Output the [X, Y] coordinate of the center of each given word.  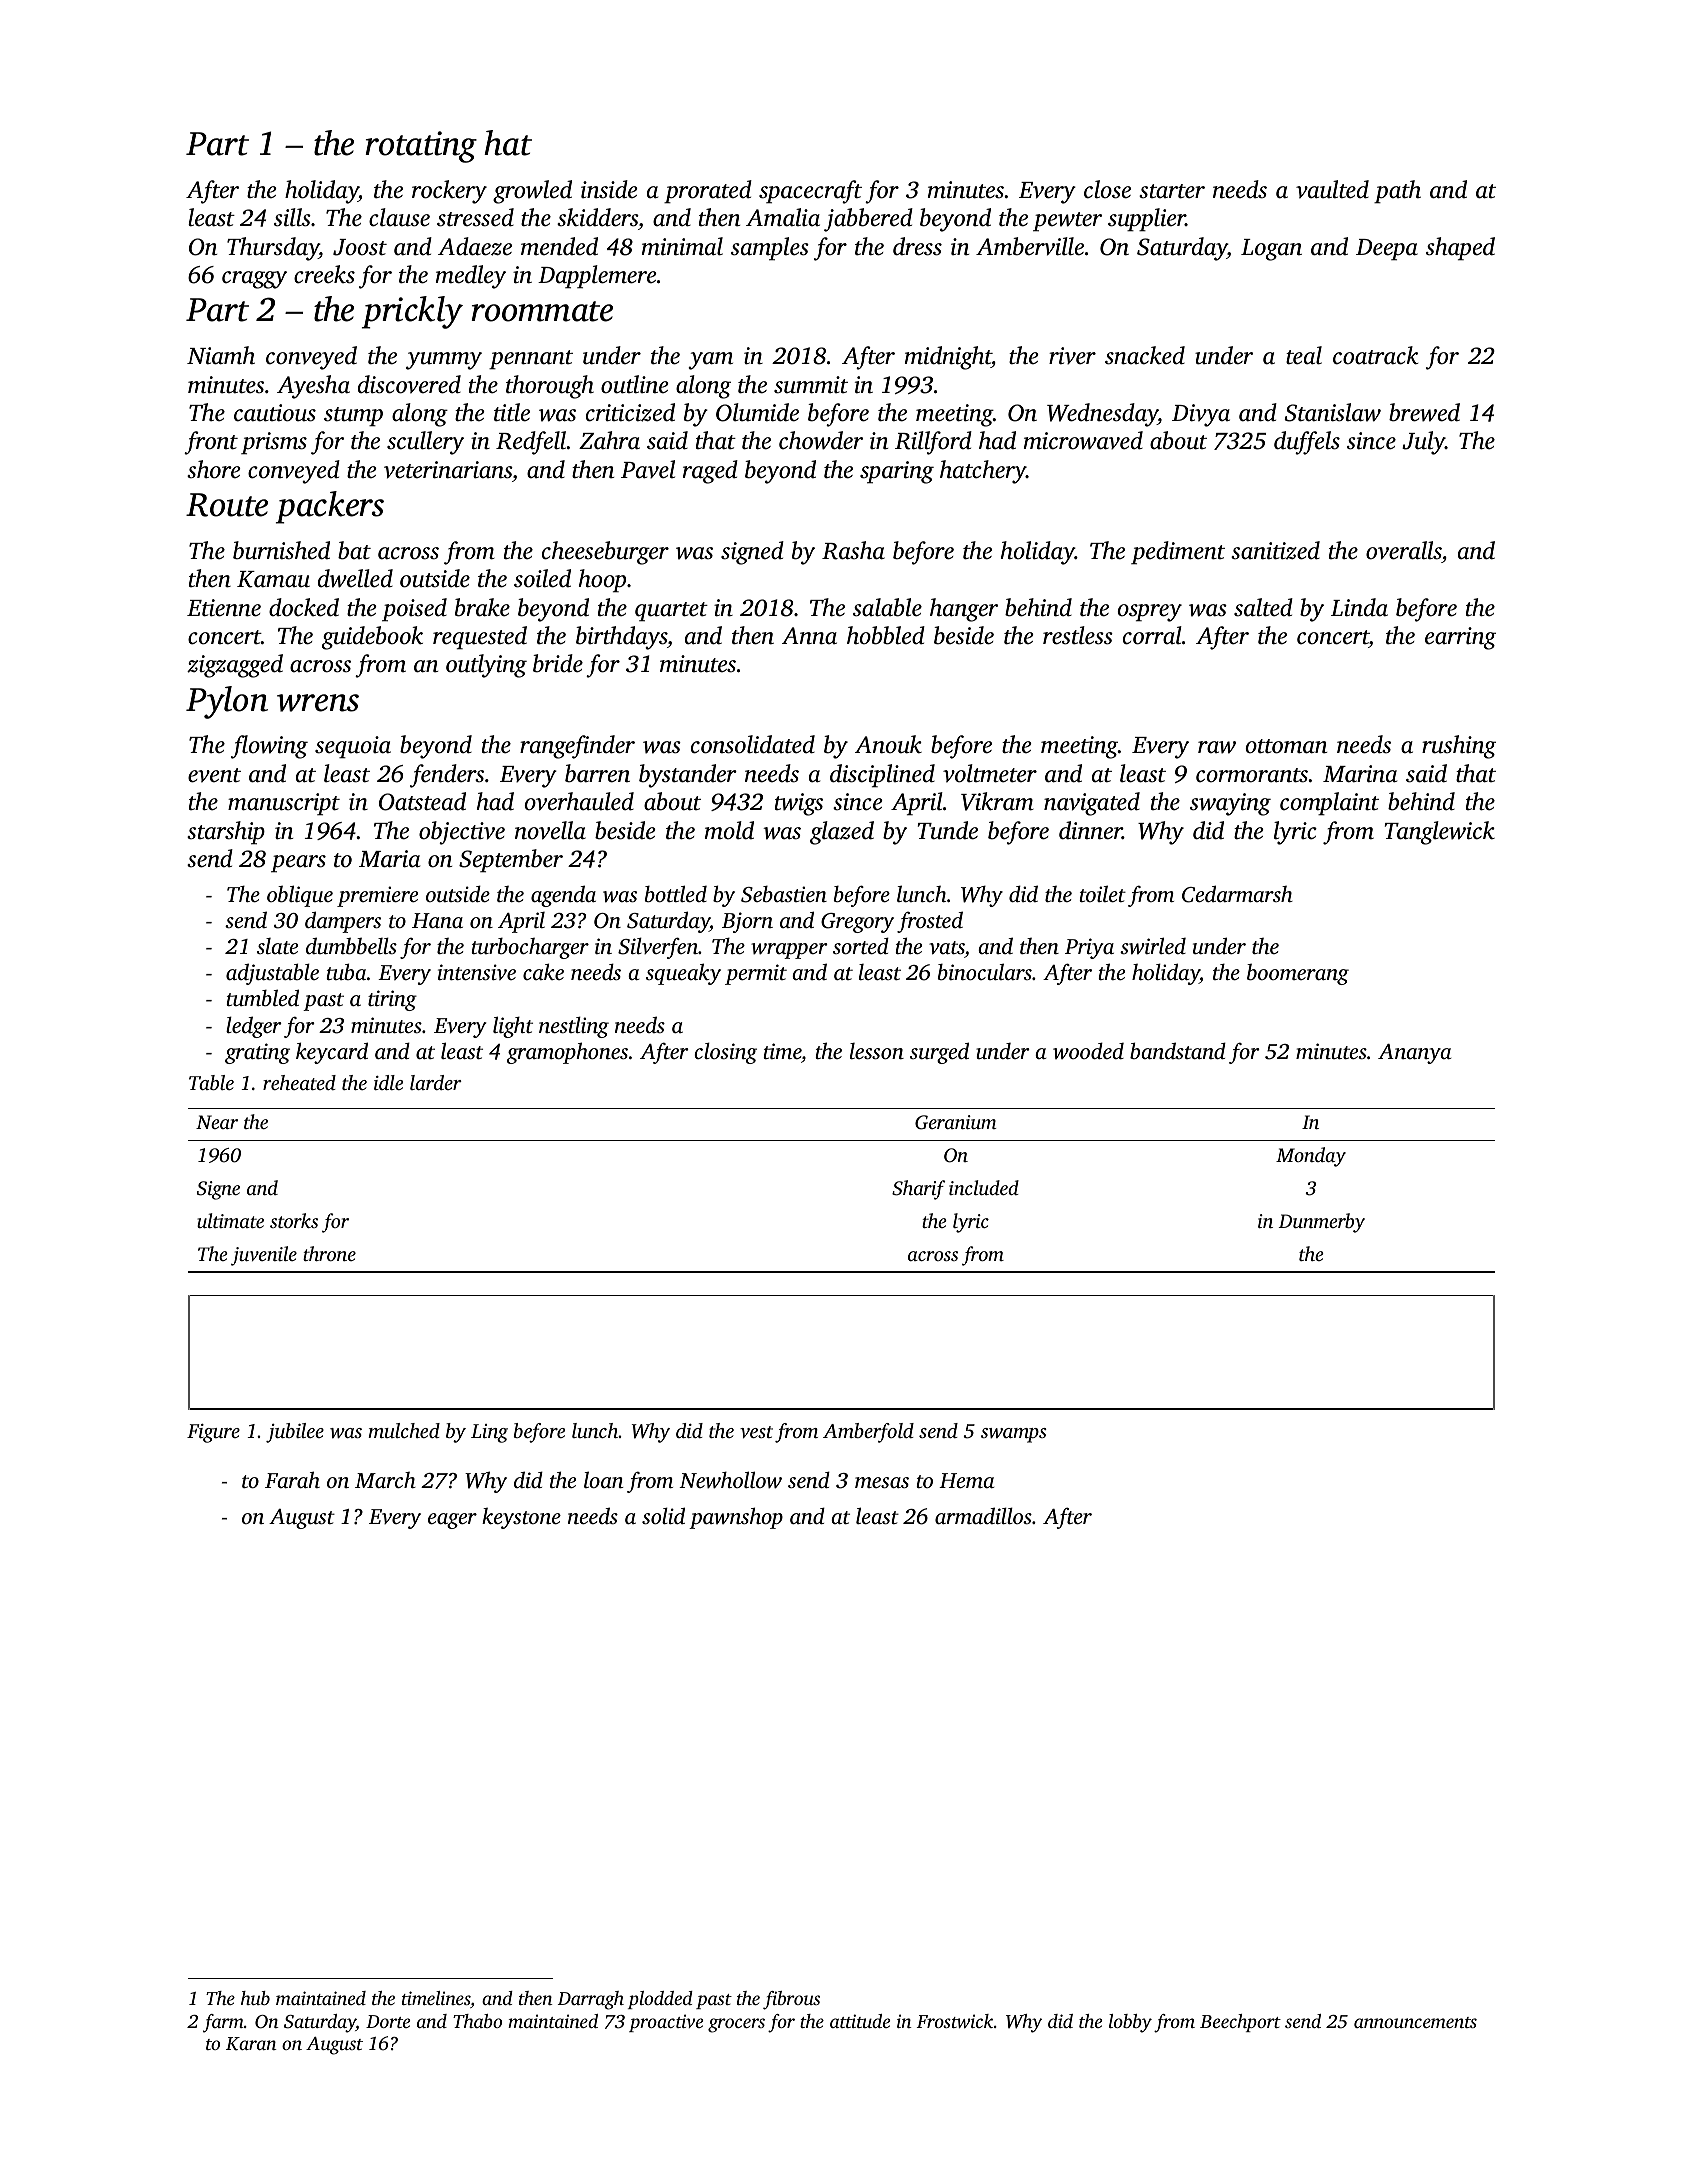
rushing [1459, 747]
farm [223, 2023]
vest [756, 1432]
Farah [292, 1479]
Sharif [918, 1190]
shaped [1460, 249]
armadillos [983, 1515]
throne [329, 1253]
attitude [860, 2021]
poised [414, 610]
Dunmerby [1321, 1223]
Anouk [888, 744]
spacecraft [810, 192]
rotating [421, 147]
